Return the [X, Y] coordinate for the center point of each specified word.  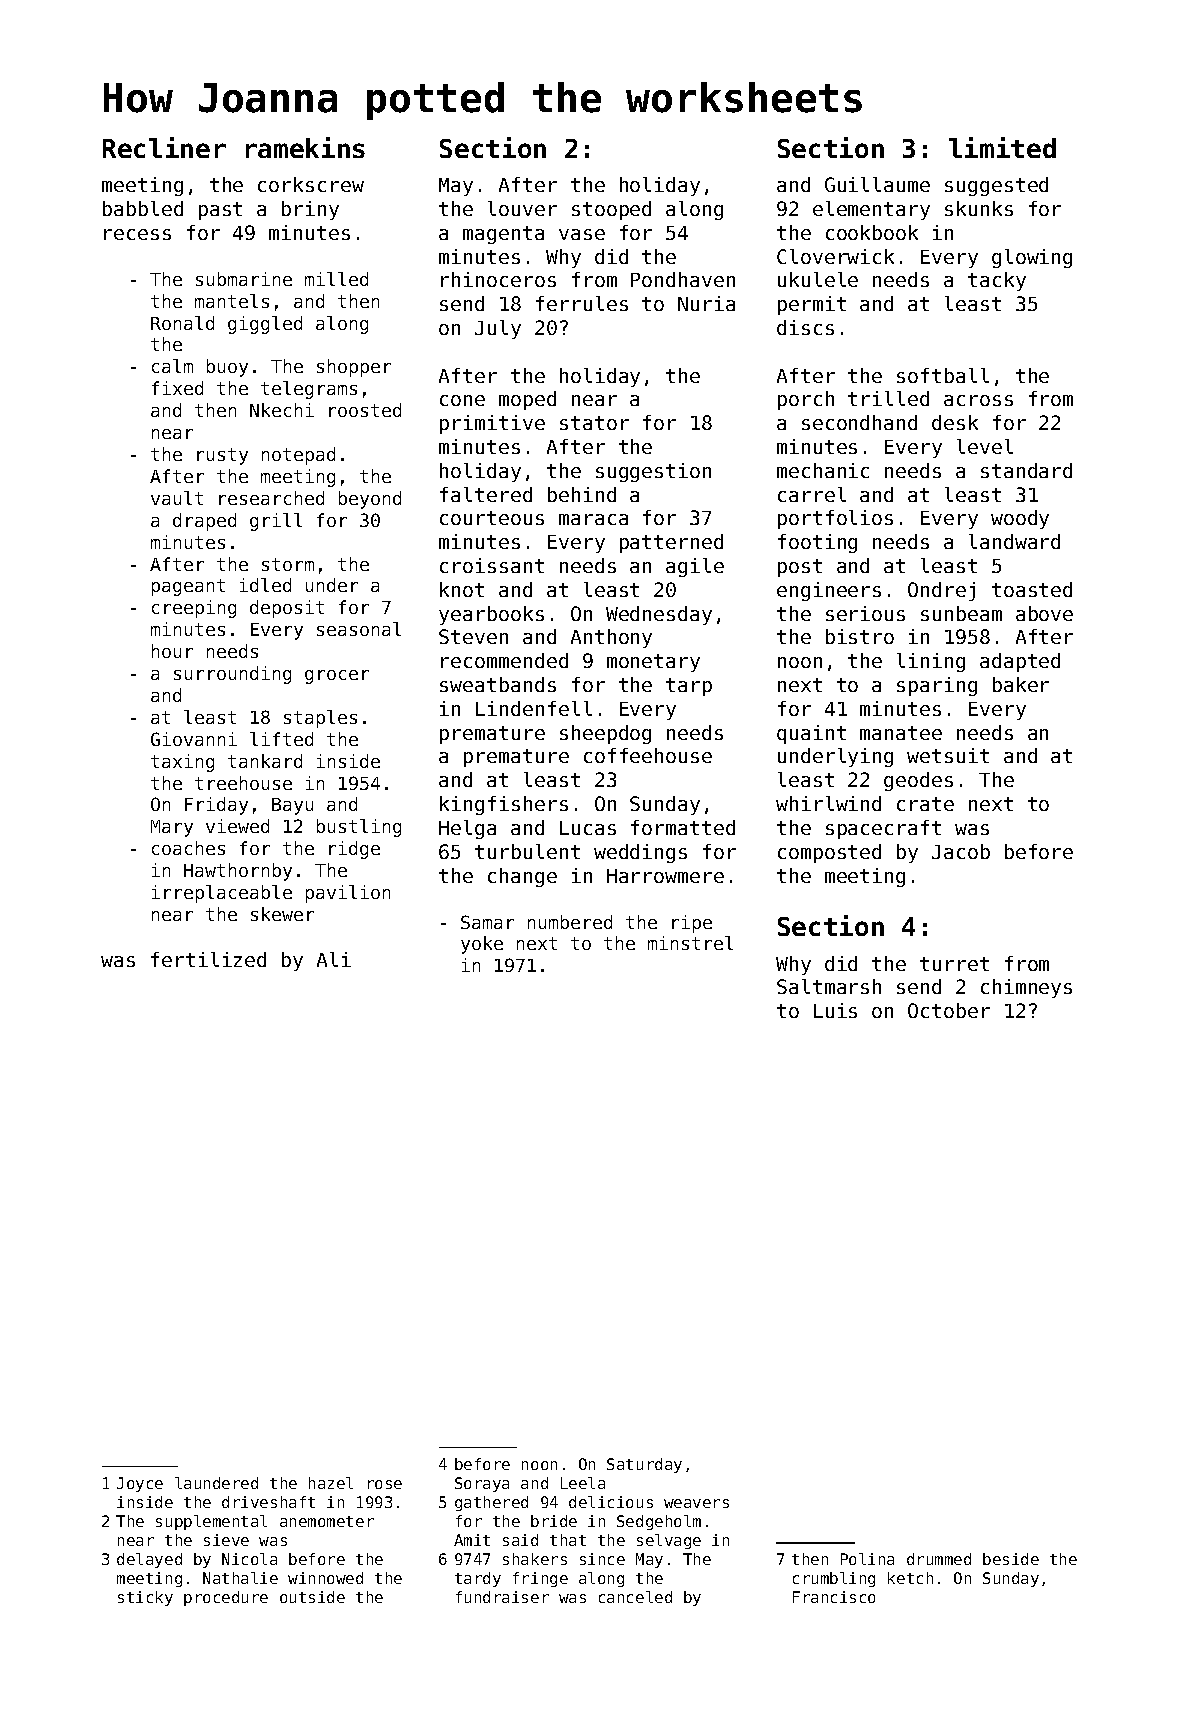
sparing [937, 686]
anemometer [327, 1521]
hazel [331, 1483]
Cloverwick [835, 256]
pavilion [348, 894]
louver [522, 208]
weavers [696, 1503]
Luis [835, 1010]
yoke [482, 945]
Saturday [644, 1465]
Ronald [182, 323]
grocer [337, 677]
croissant [492, 565]
